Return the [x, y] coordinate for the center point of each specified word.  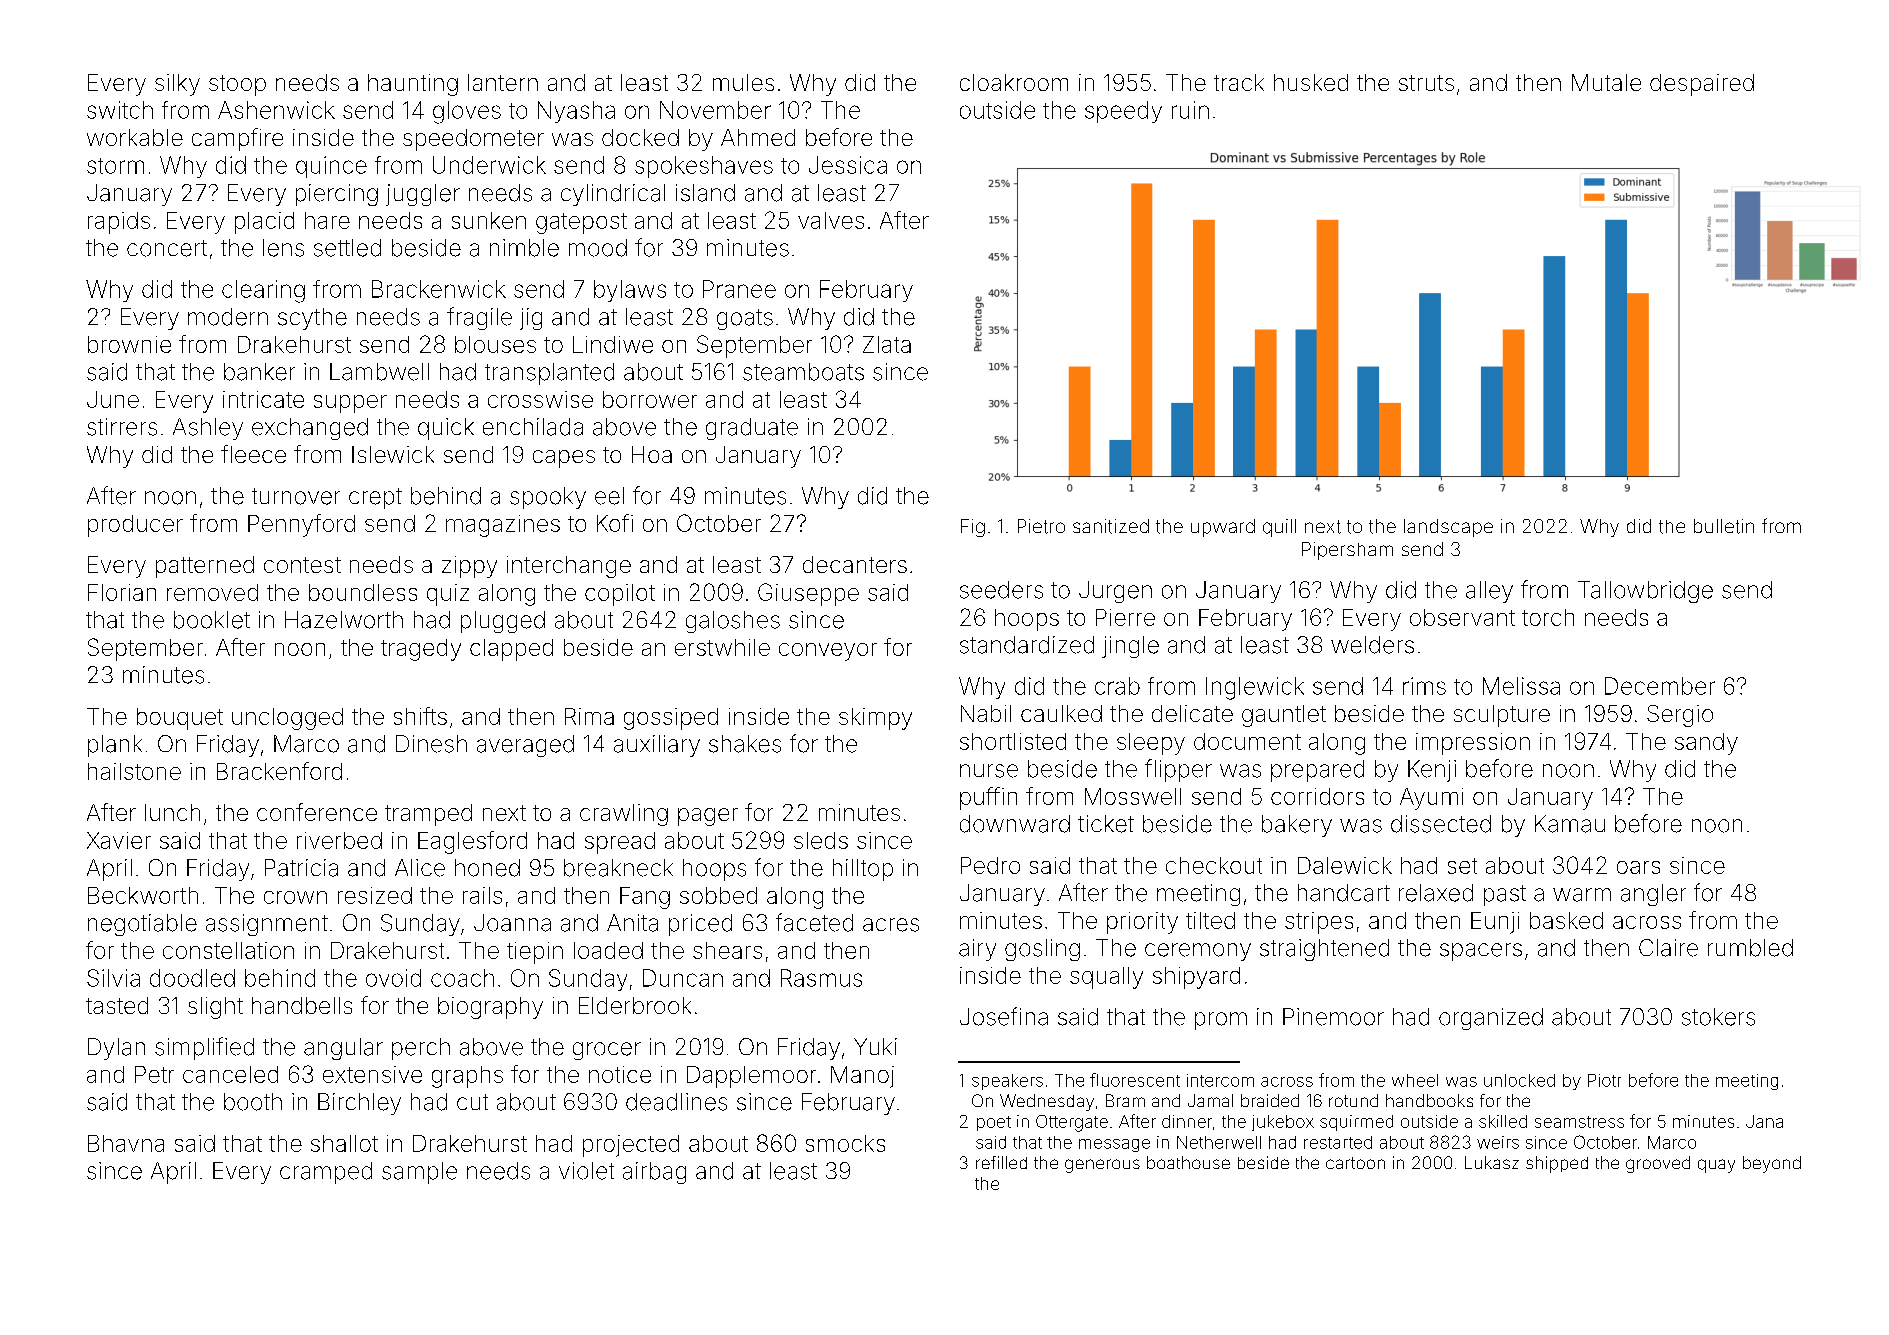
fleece [253, 454]
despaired [1702, 85]
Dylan [116, 1049]
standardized [1027, 645]
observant [1462, 617]
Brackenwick [439, 289]
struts [1426, 83]
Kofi [615, 523]
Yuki [875, 1046]
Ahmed [758, 137]
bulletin [1724, 526]
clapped [511, 650]
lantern [503, 82]
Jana [1764, 1121]
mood [598, 248]
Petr [154, 1074]
